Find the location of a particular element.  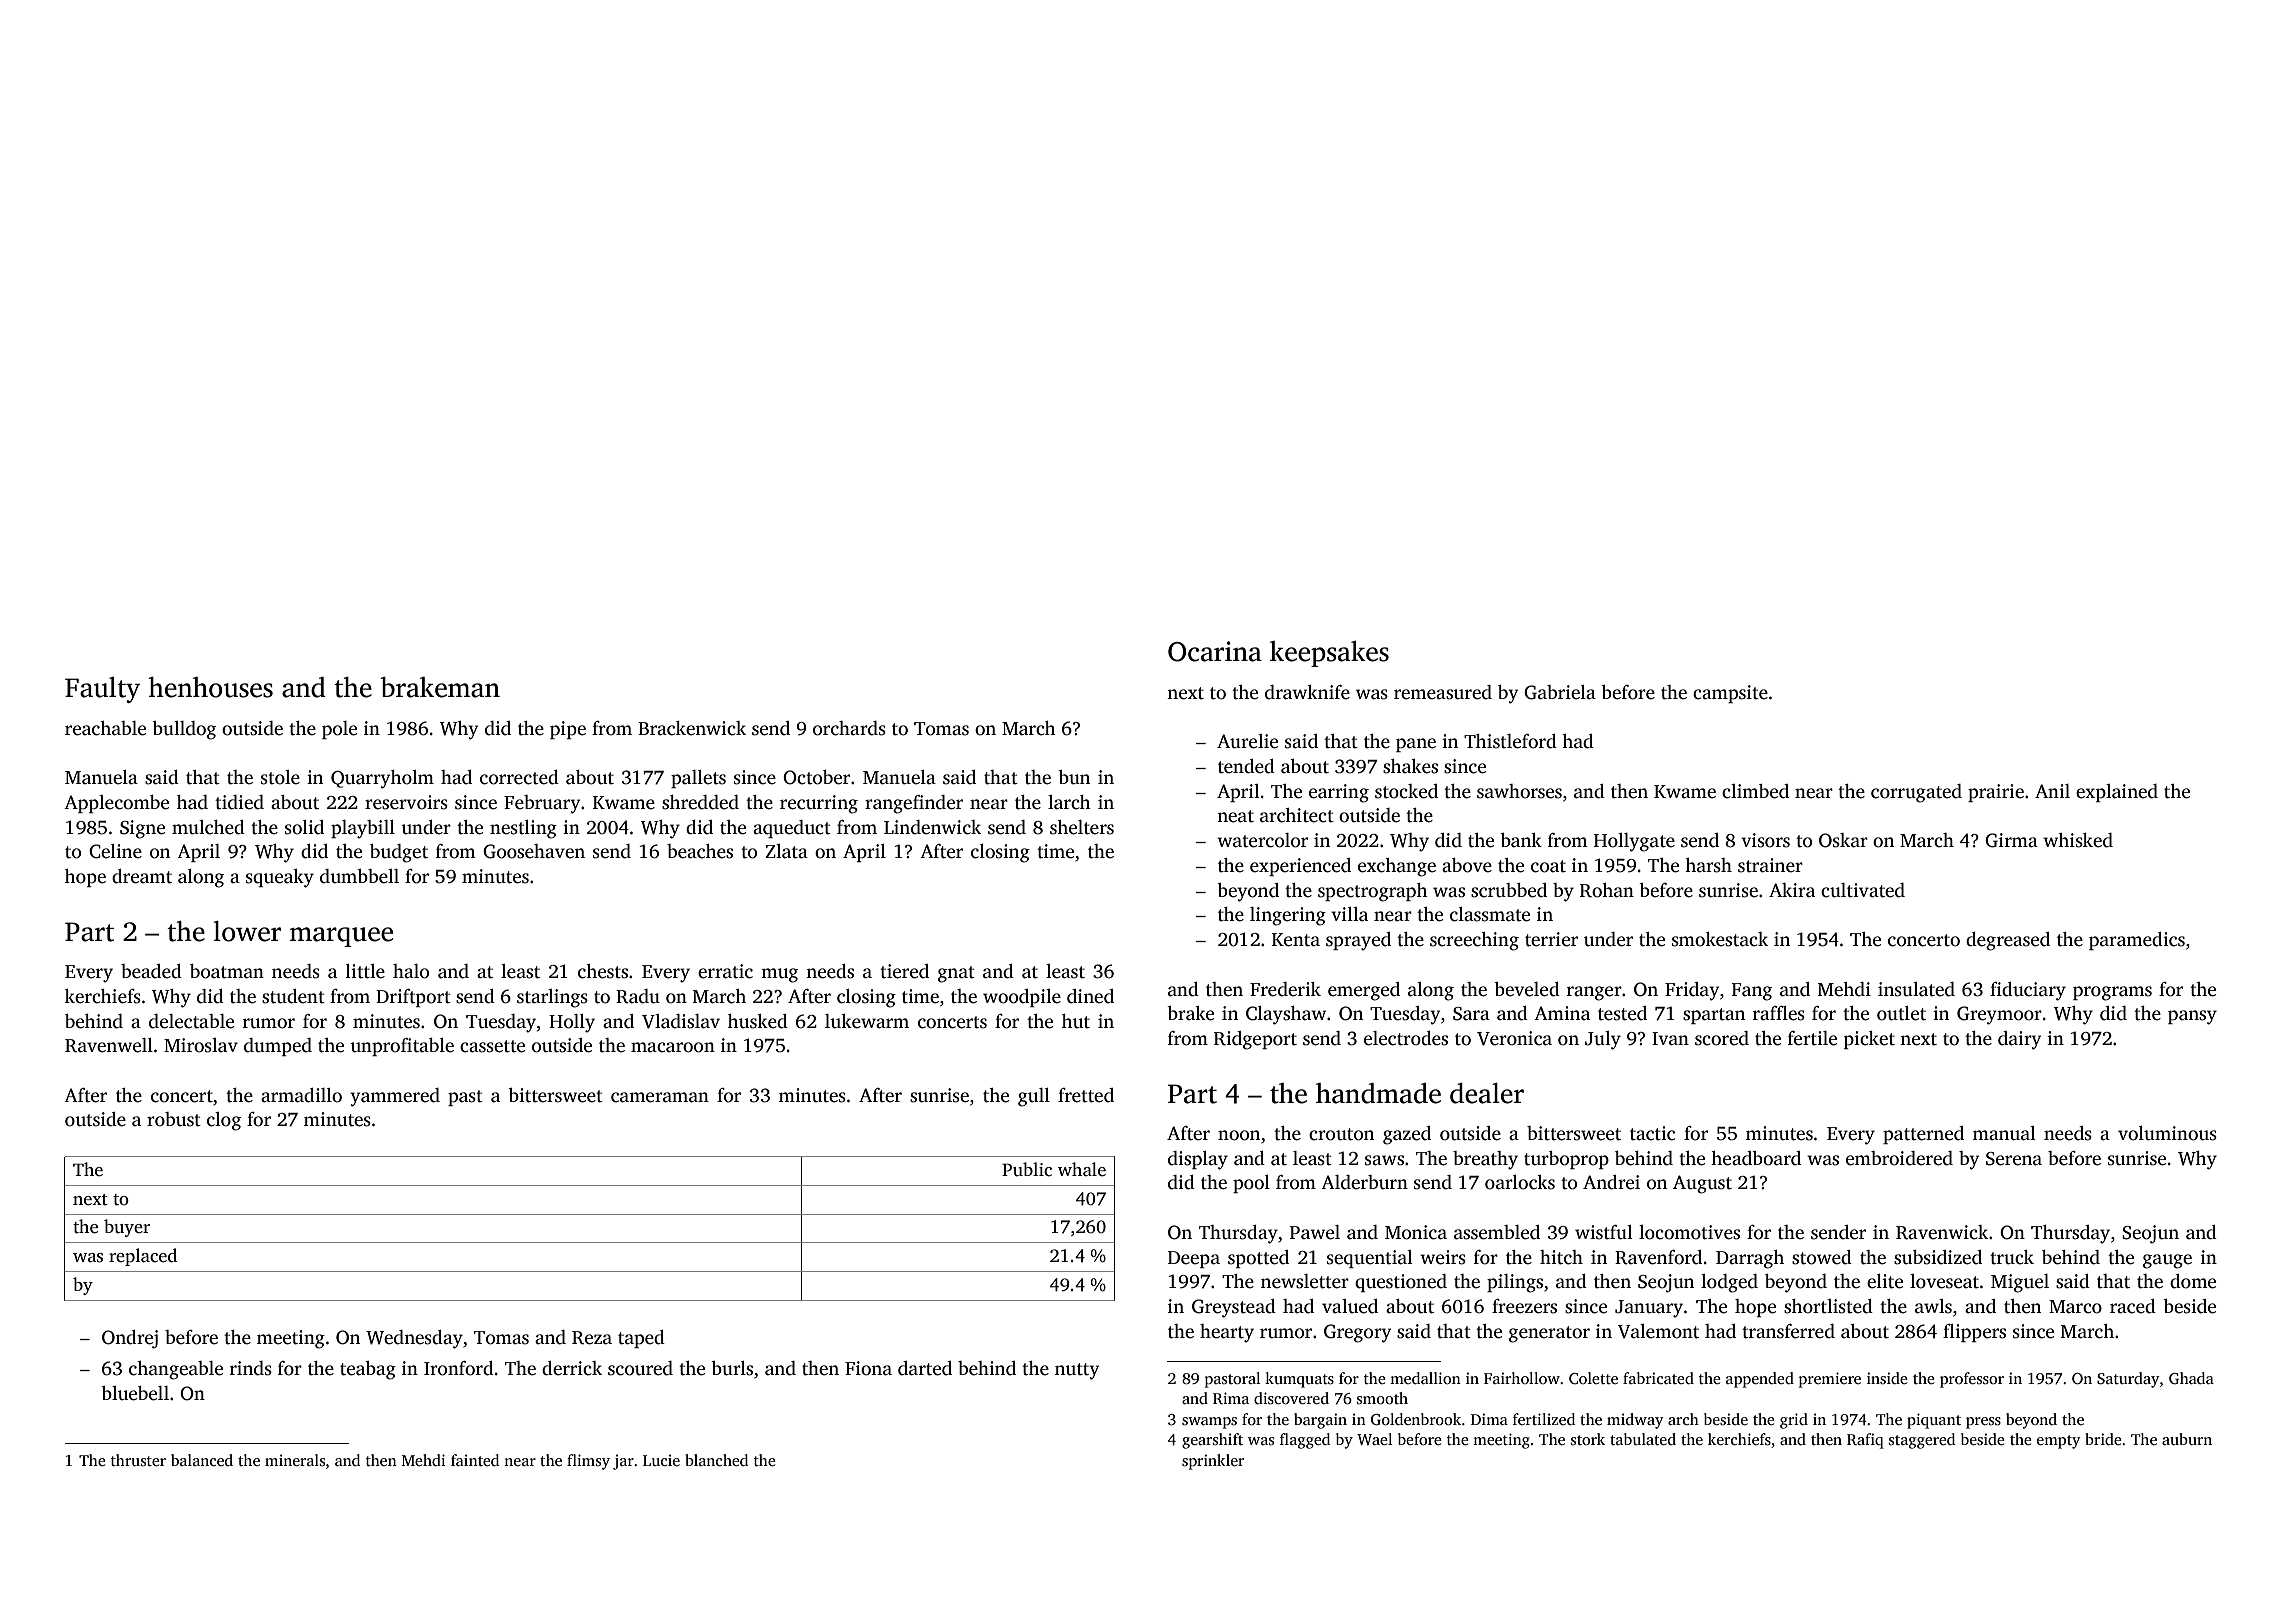

thruster is located at coordinates (138, 1460).
